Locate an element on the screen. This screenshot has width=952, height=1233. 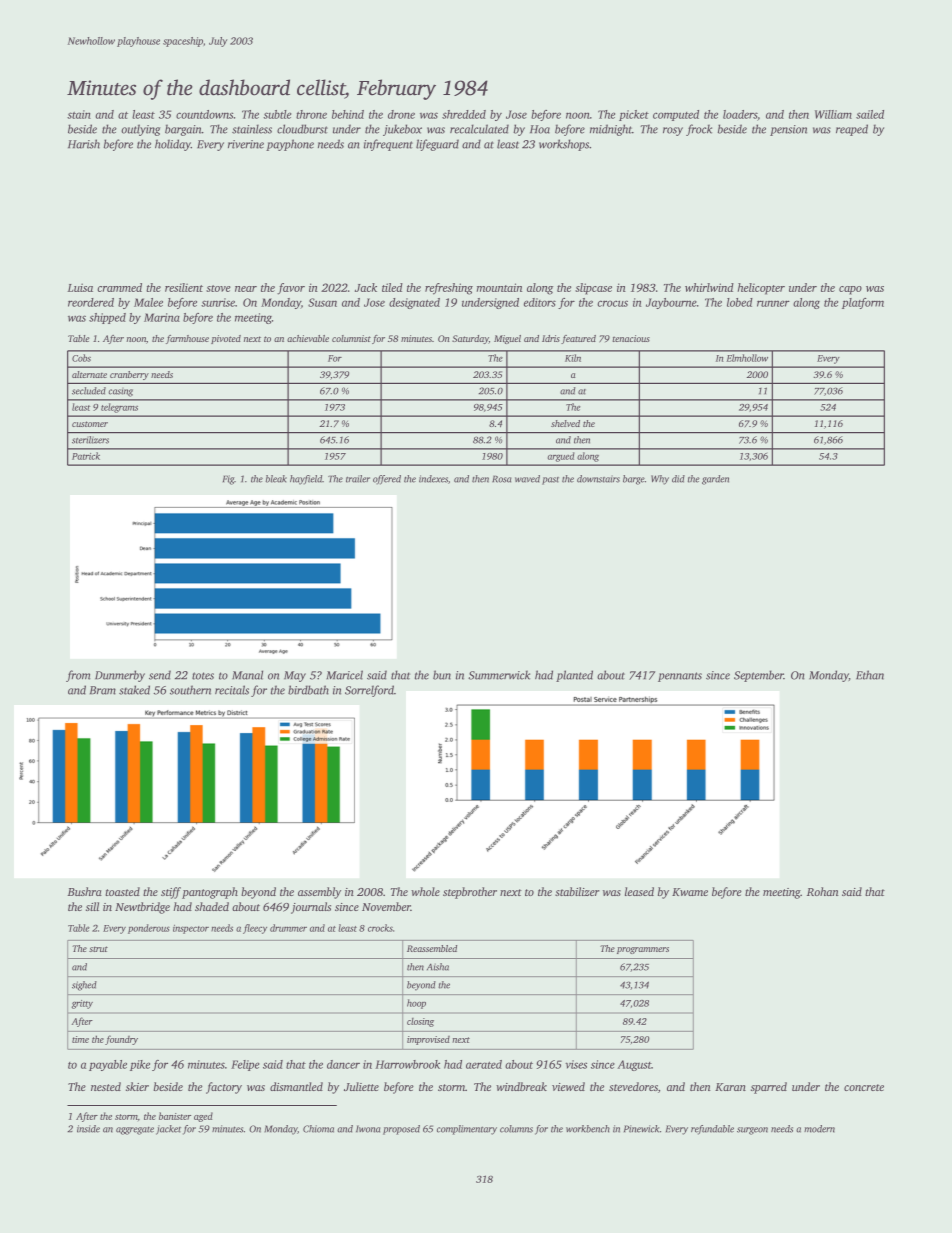
planted is located at coordinates (574, 676).
